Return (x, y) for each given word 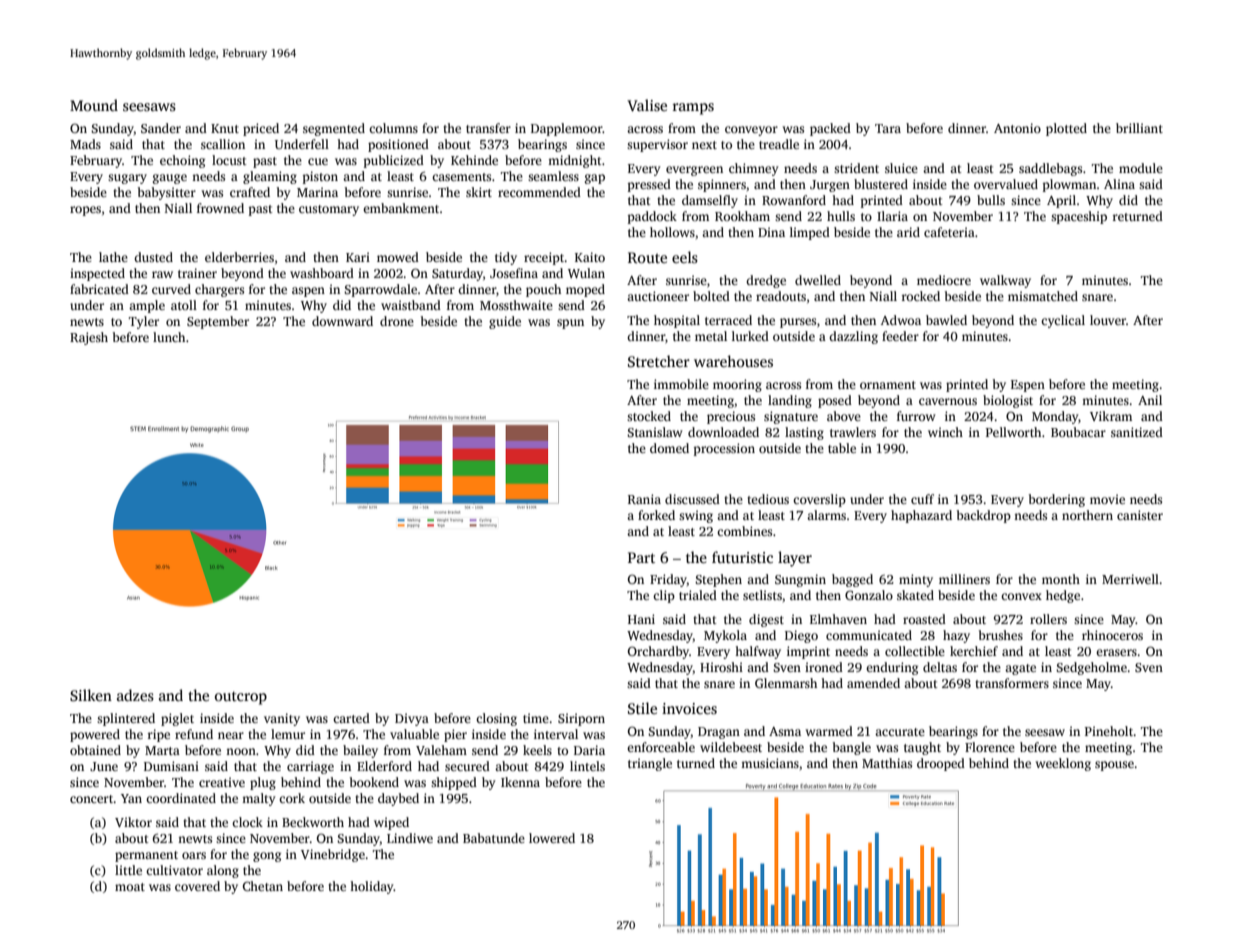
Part (641, 557)
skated (915, 595)
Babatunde (494, 838)
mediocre (944, 280)
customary (329, 210)
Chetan (263, 886)
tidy (506, 258)
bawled (946, 320)
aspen (308, 292)
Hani (641, 619)
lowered (552, 838)
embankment (401, 208)
